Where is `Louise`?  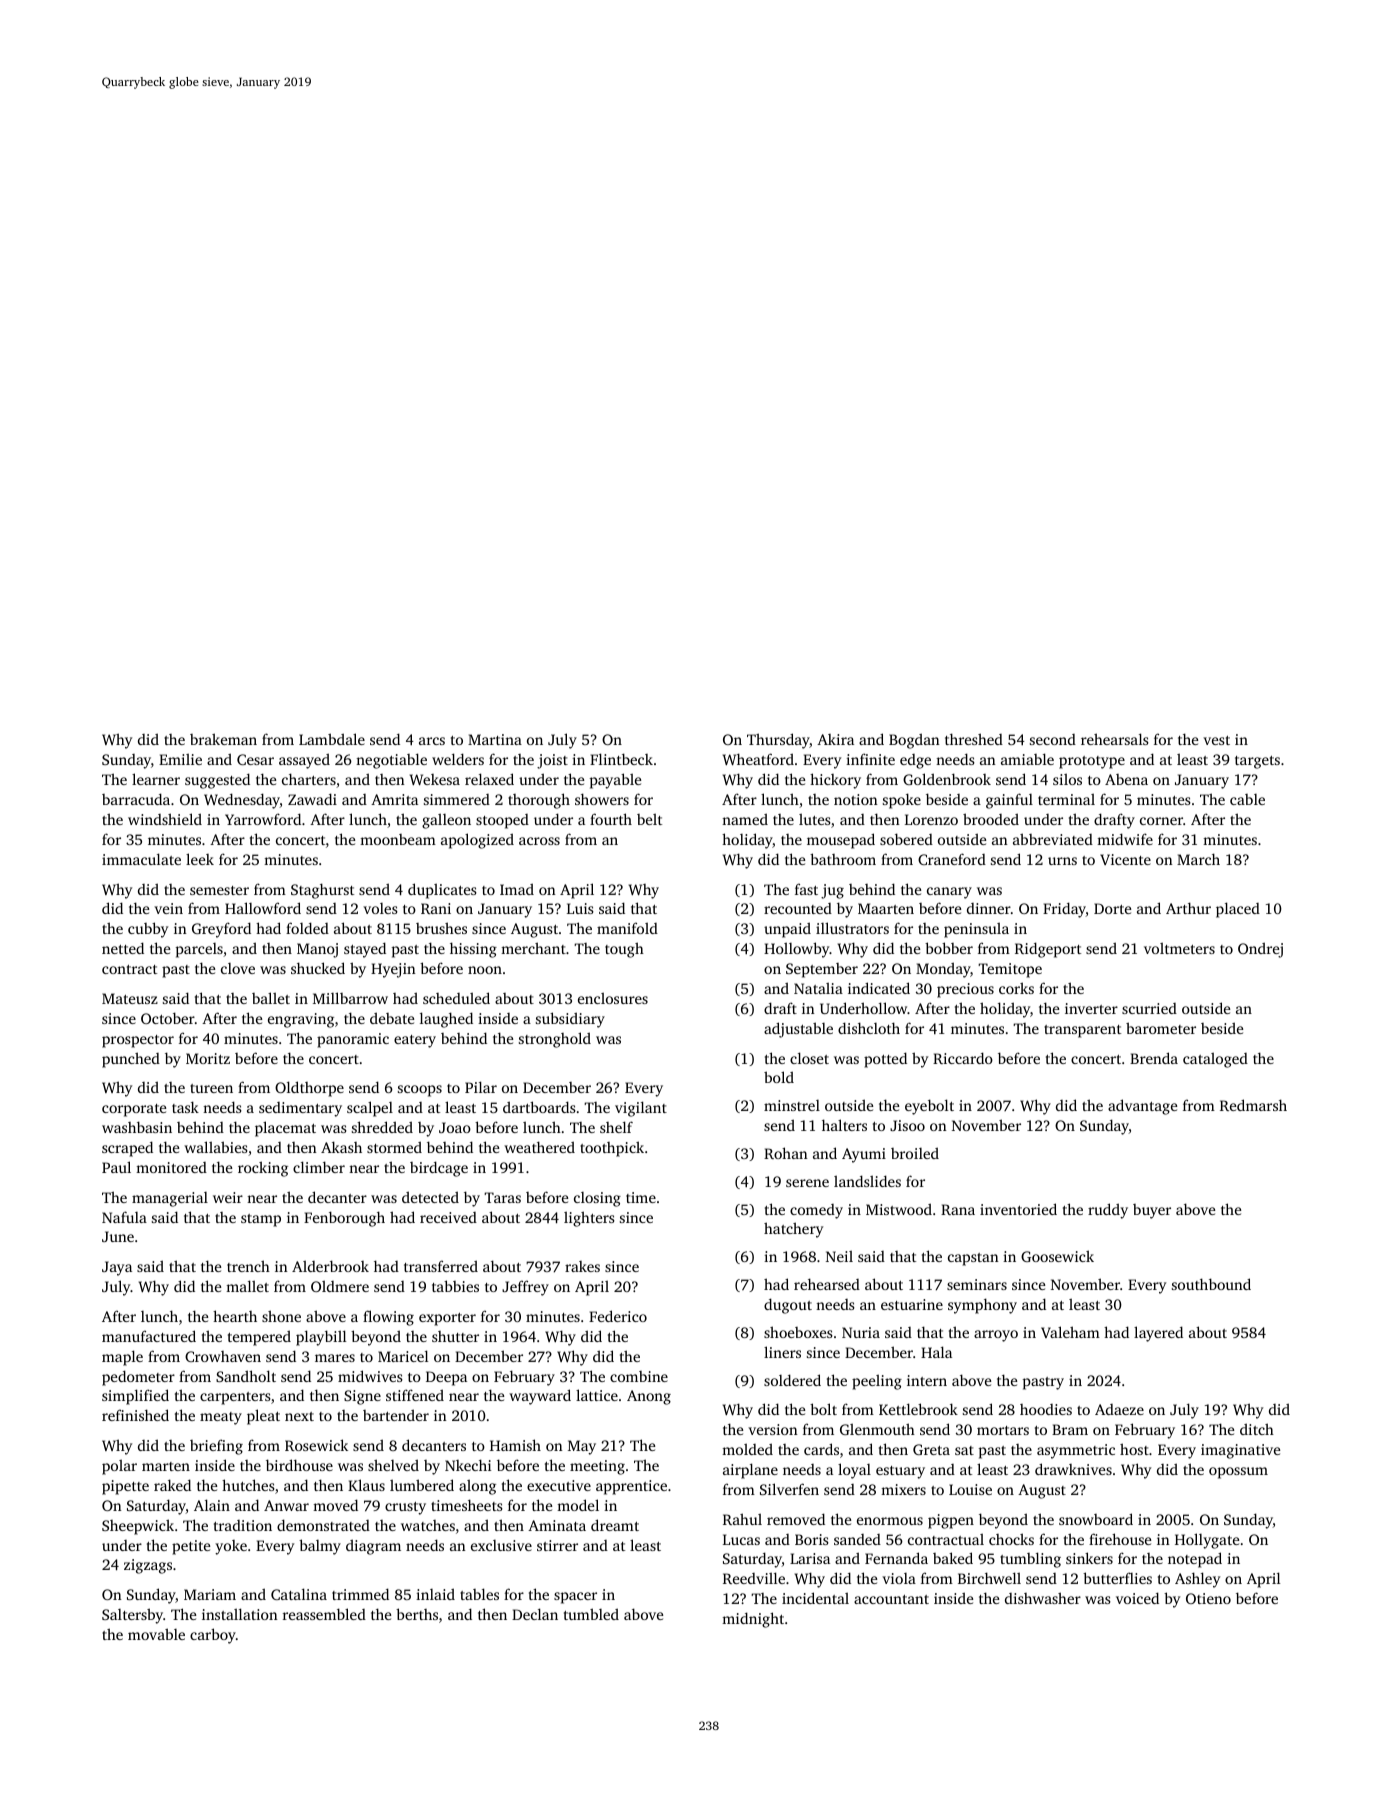
Louise is located at coordinates (970, 1489).
